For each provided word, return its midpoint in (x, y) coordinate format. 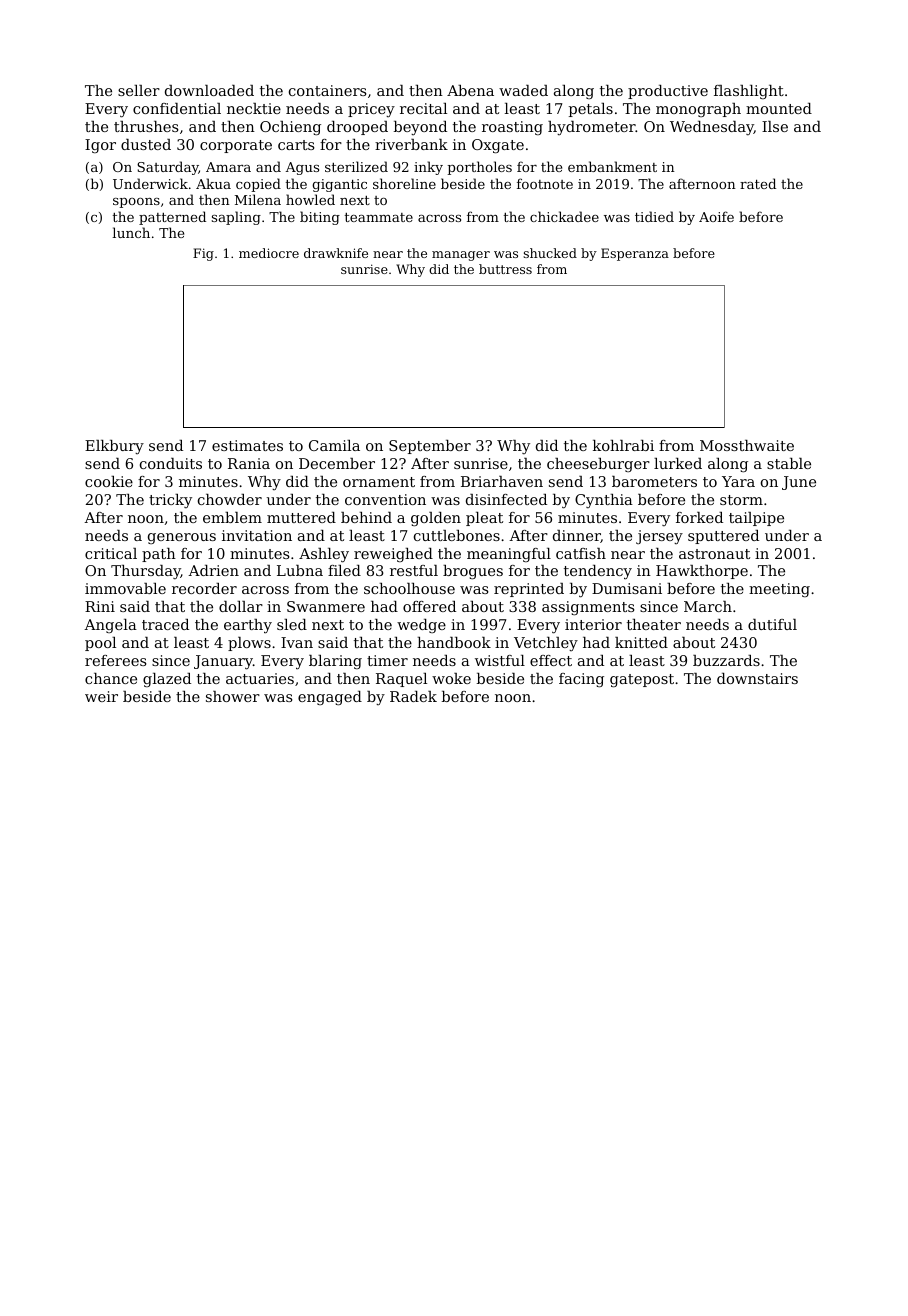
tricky (170, 501)
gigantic (339, 185)
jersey (659, 537)
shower (233, 696)
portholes (479, 168)
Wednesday (712, 128)
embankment (612, 166)
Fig (203, 254)
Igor (100, 146)
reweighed (393, 555)
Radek (413, 696)
